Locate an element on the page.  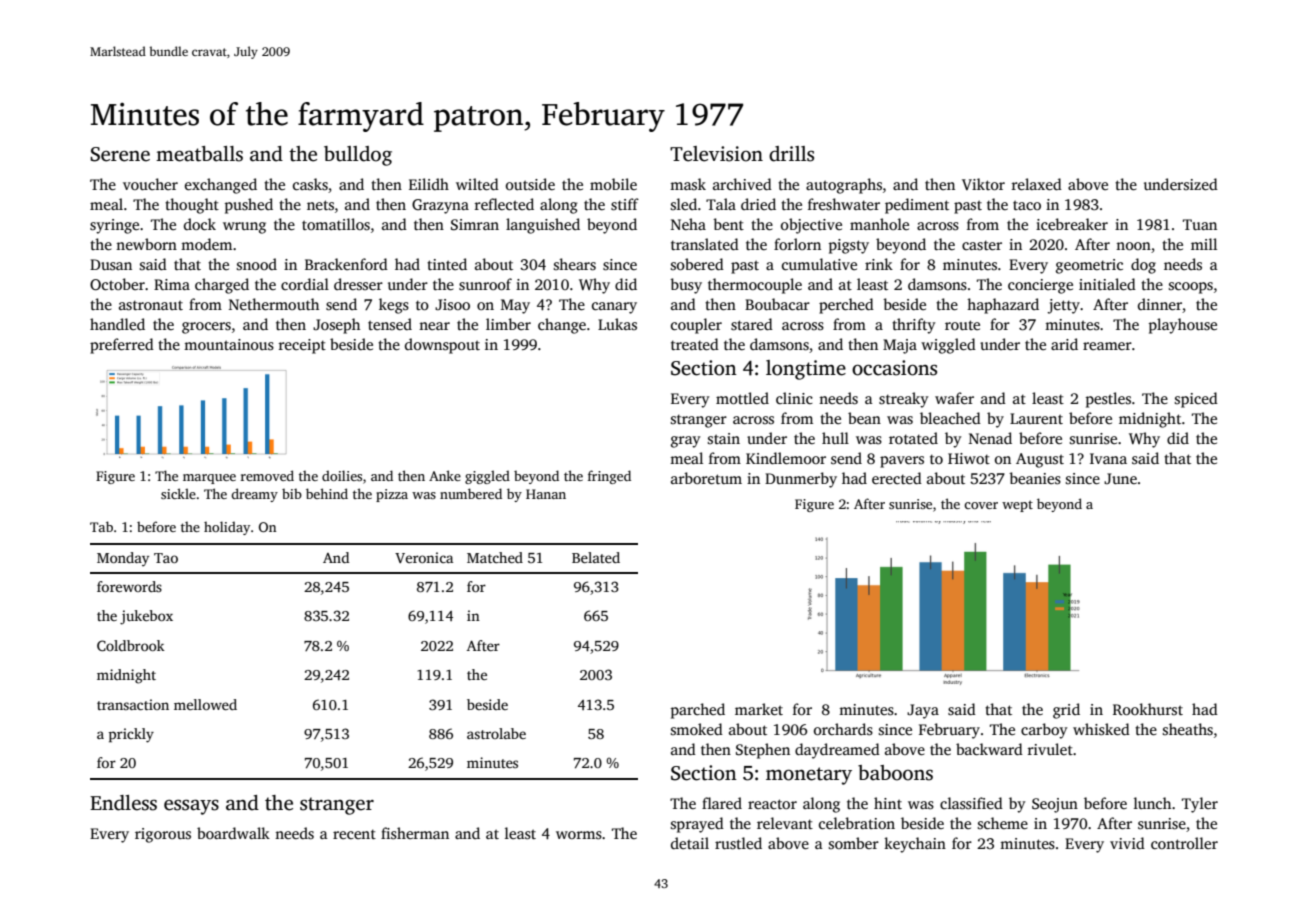
route is located at coordinates (962, 325).
